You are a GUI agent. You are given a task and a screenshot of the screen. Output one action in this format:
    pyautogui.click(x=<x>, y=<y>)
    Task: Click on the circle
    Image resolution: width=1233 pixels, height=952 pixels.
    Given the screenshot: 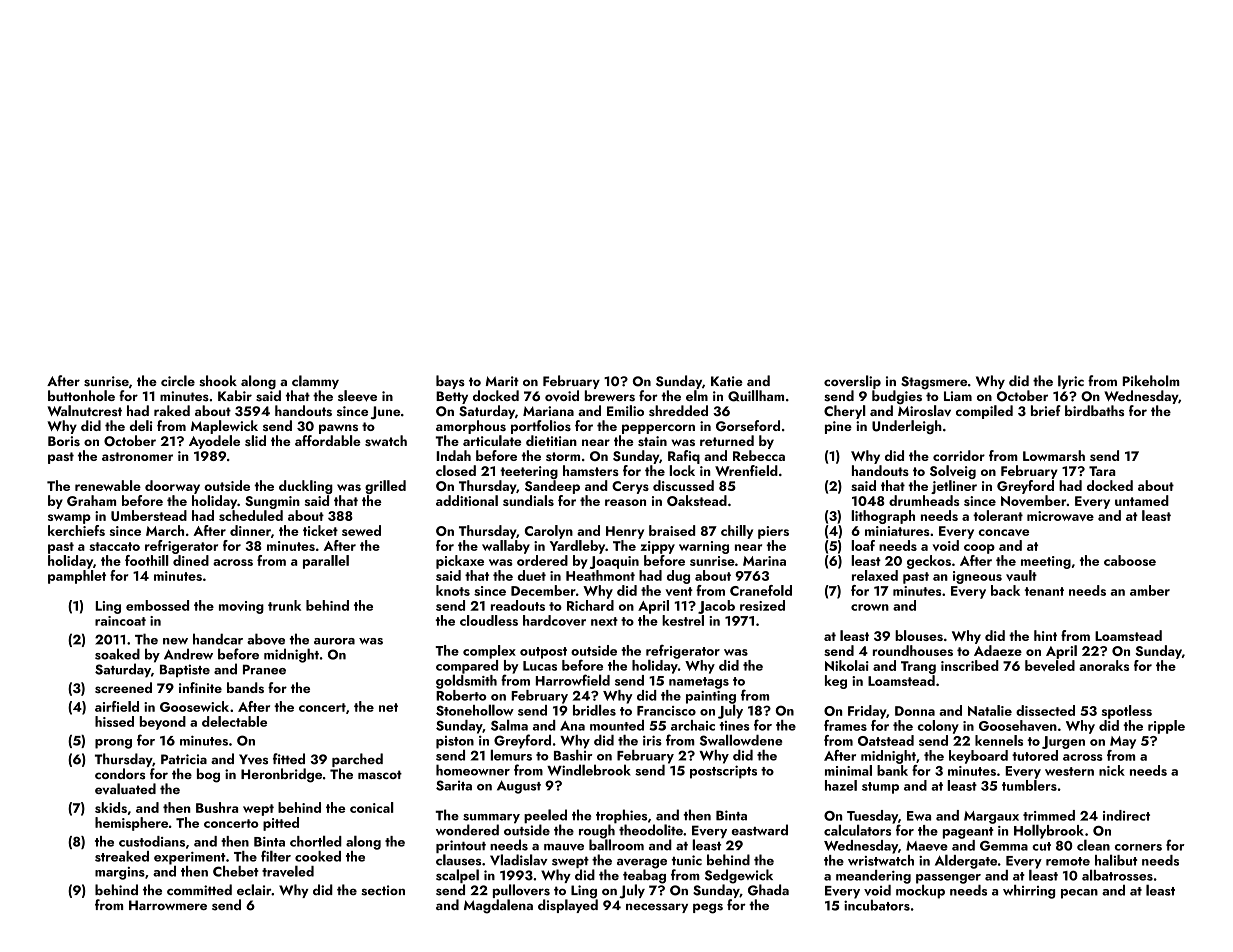 What is the action you would take?
    pyautogui.click(x=178, y=381)
